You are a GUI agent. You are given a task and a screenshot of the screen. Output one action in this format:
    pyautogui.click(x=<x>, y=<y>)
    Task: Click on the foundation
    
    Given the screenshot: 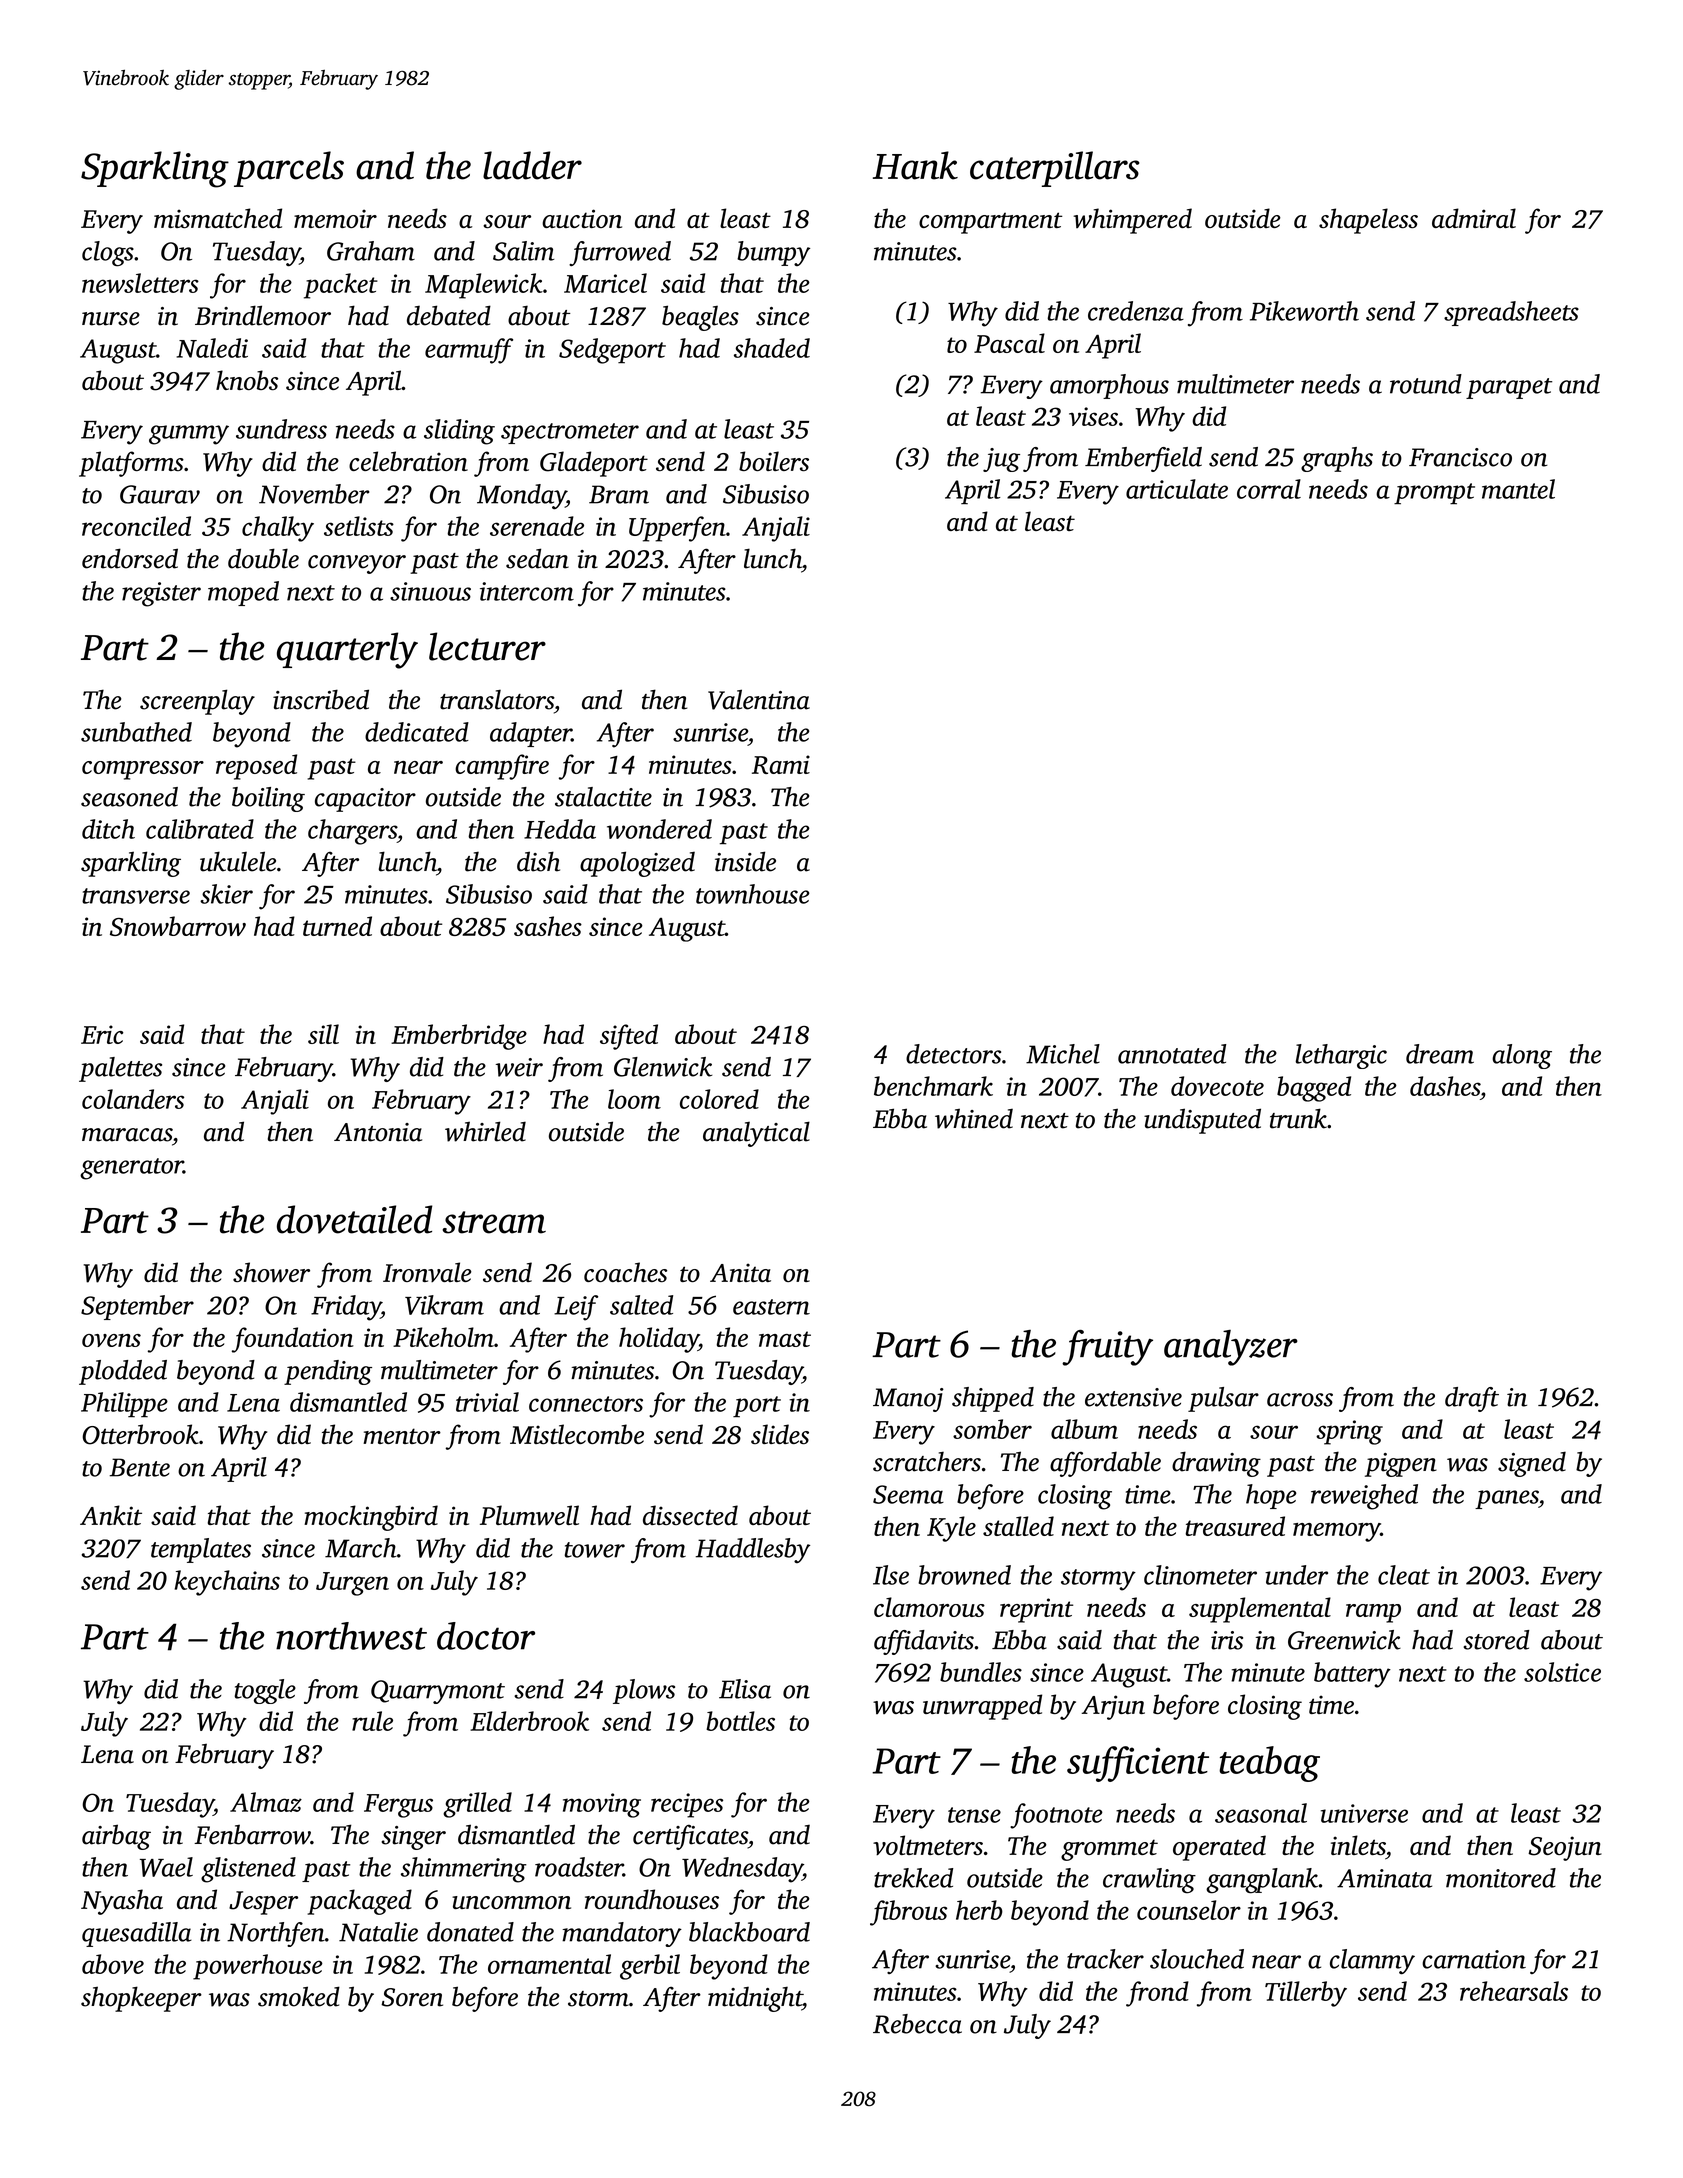 What is the action you would take?
    pyautogui.click(x=293, y=1340)
